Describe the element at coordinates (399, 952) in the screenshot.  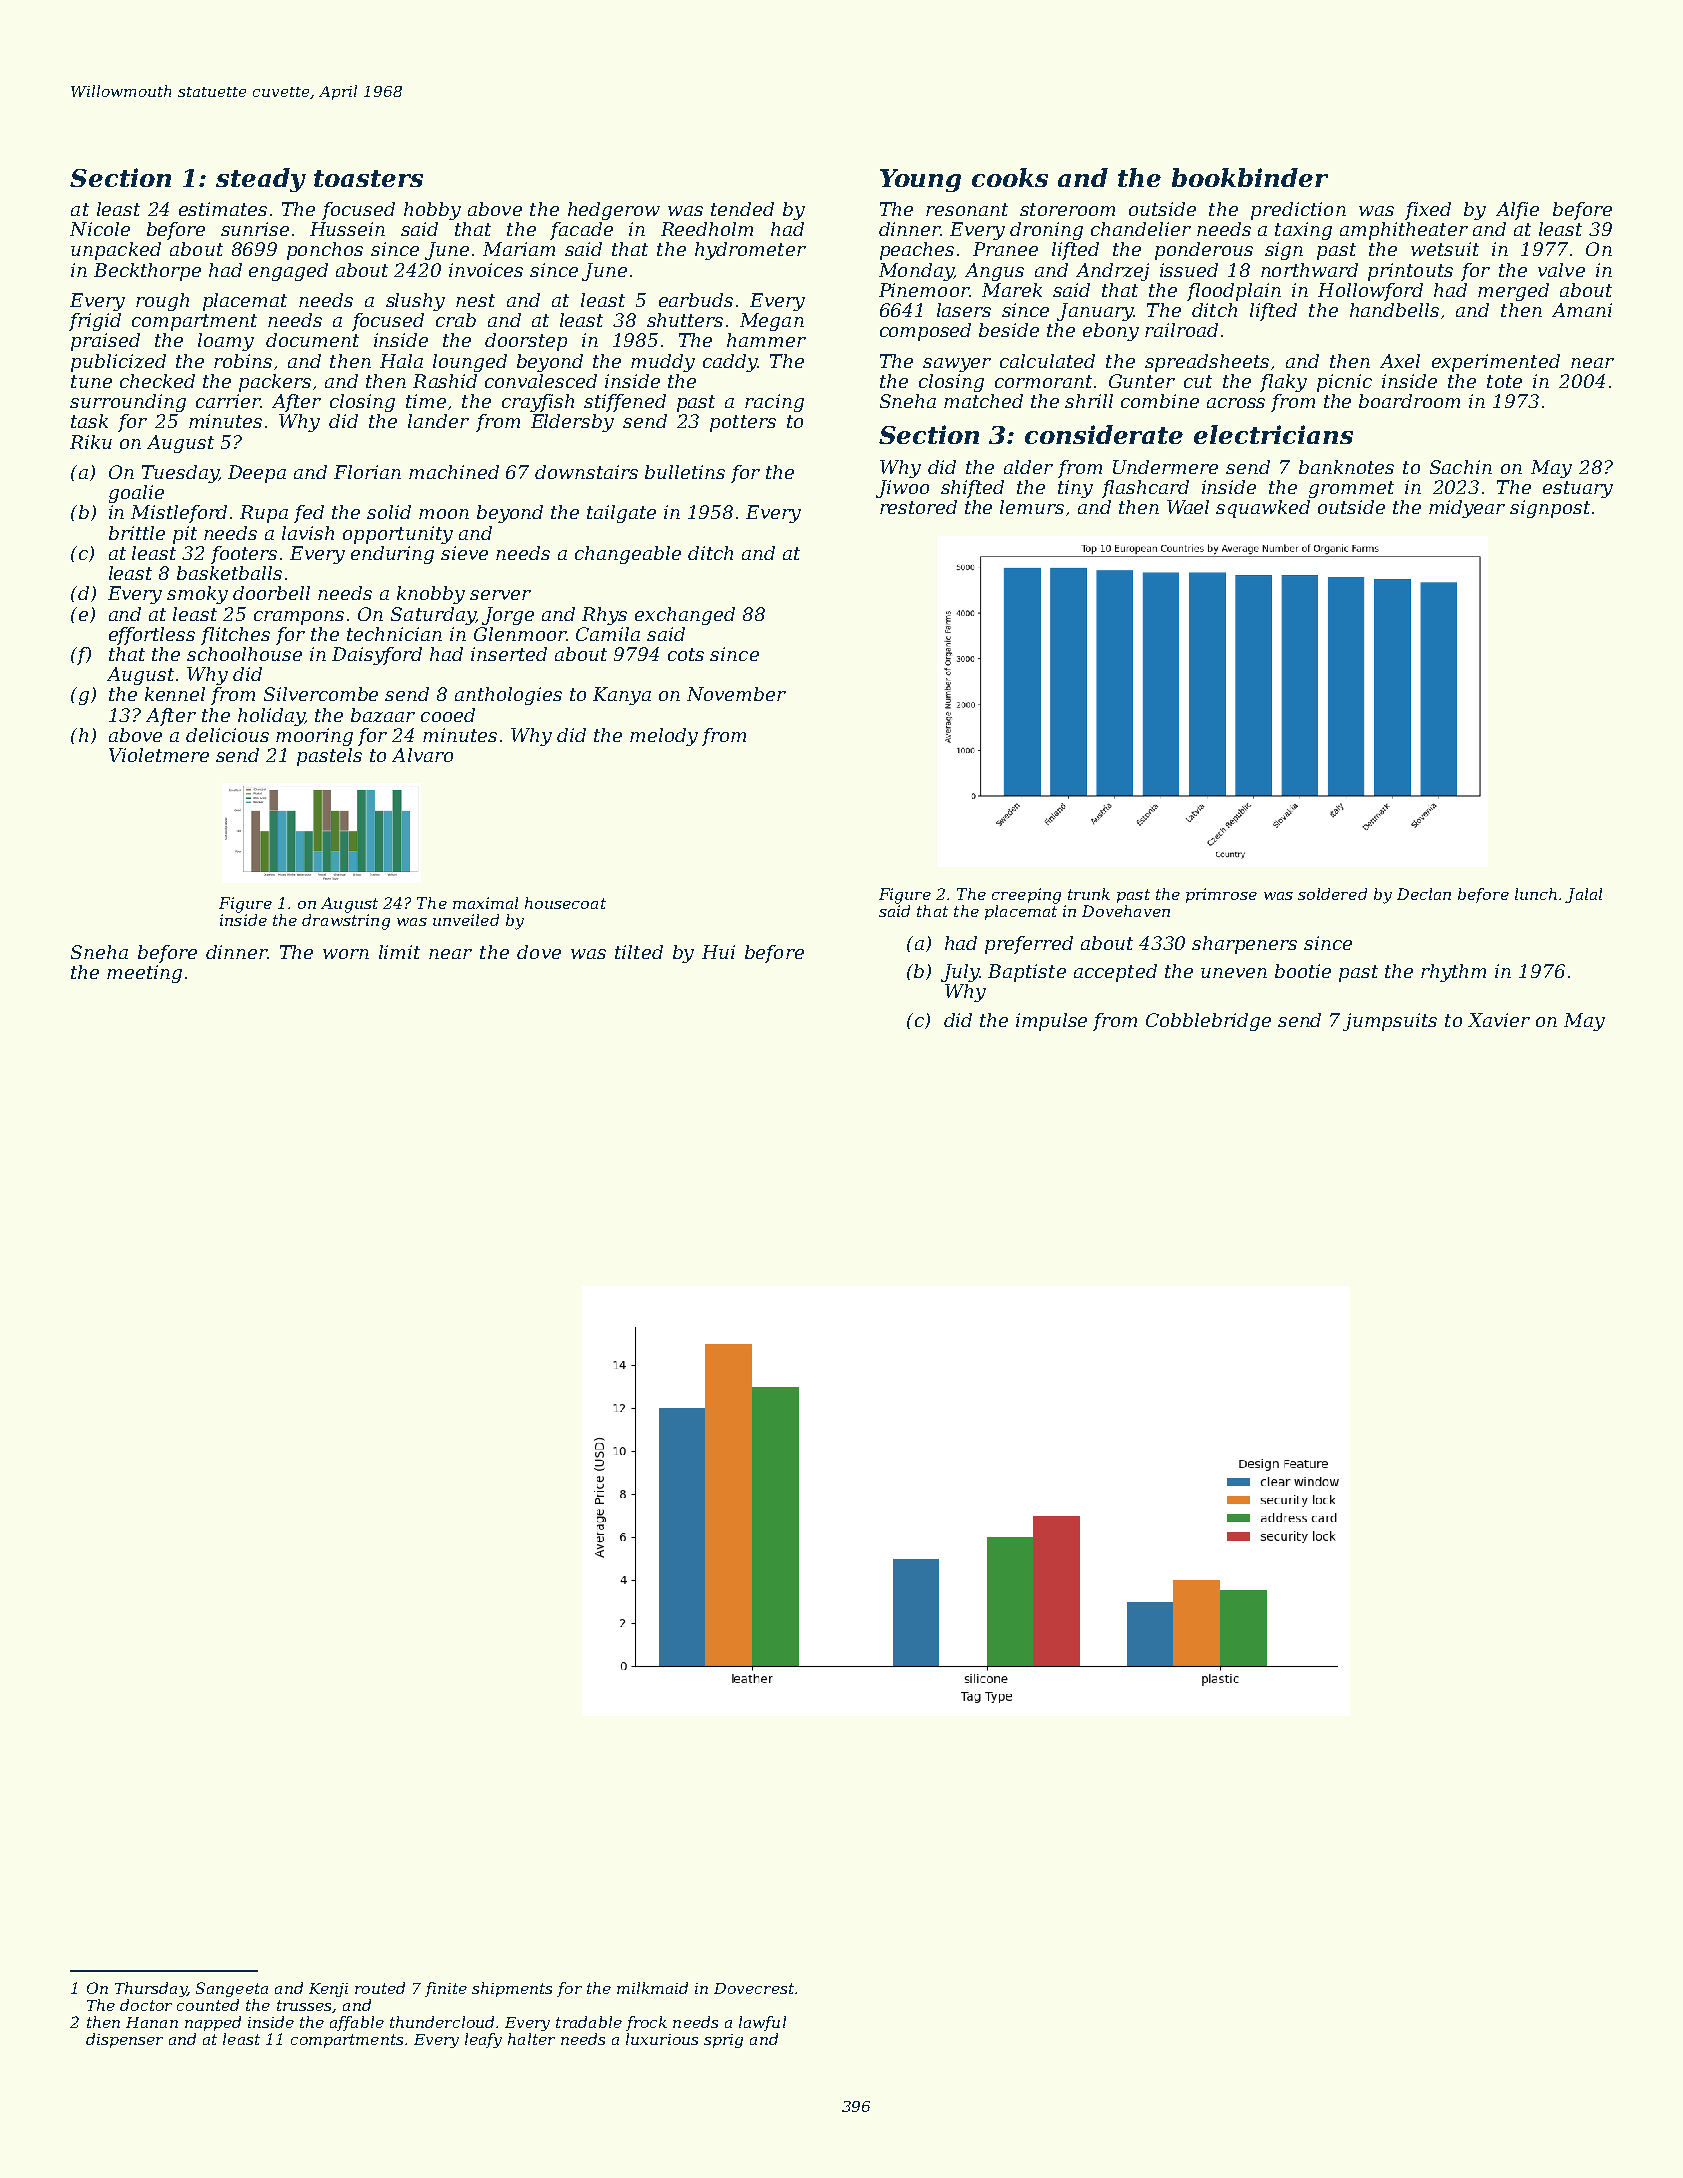
I see `limit` at that location.
